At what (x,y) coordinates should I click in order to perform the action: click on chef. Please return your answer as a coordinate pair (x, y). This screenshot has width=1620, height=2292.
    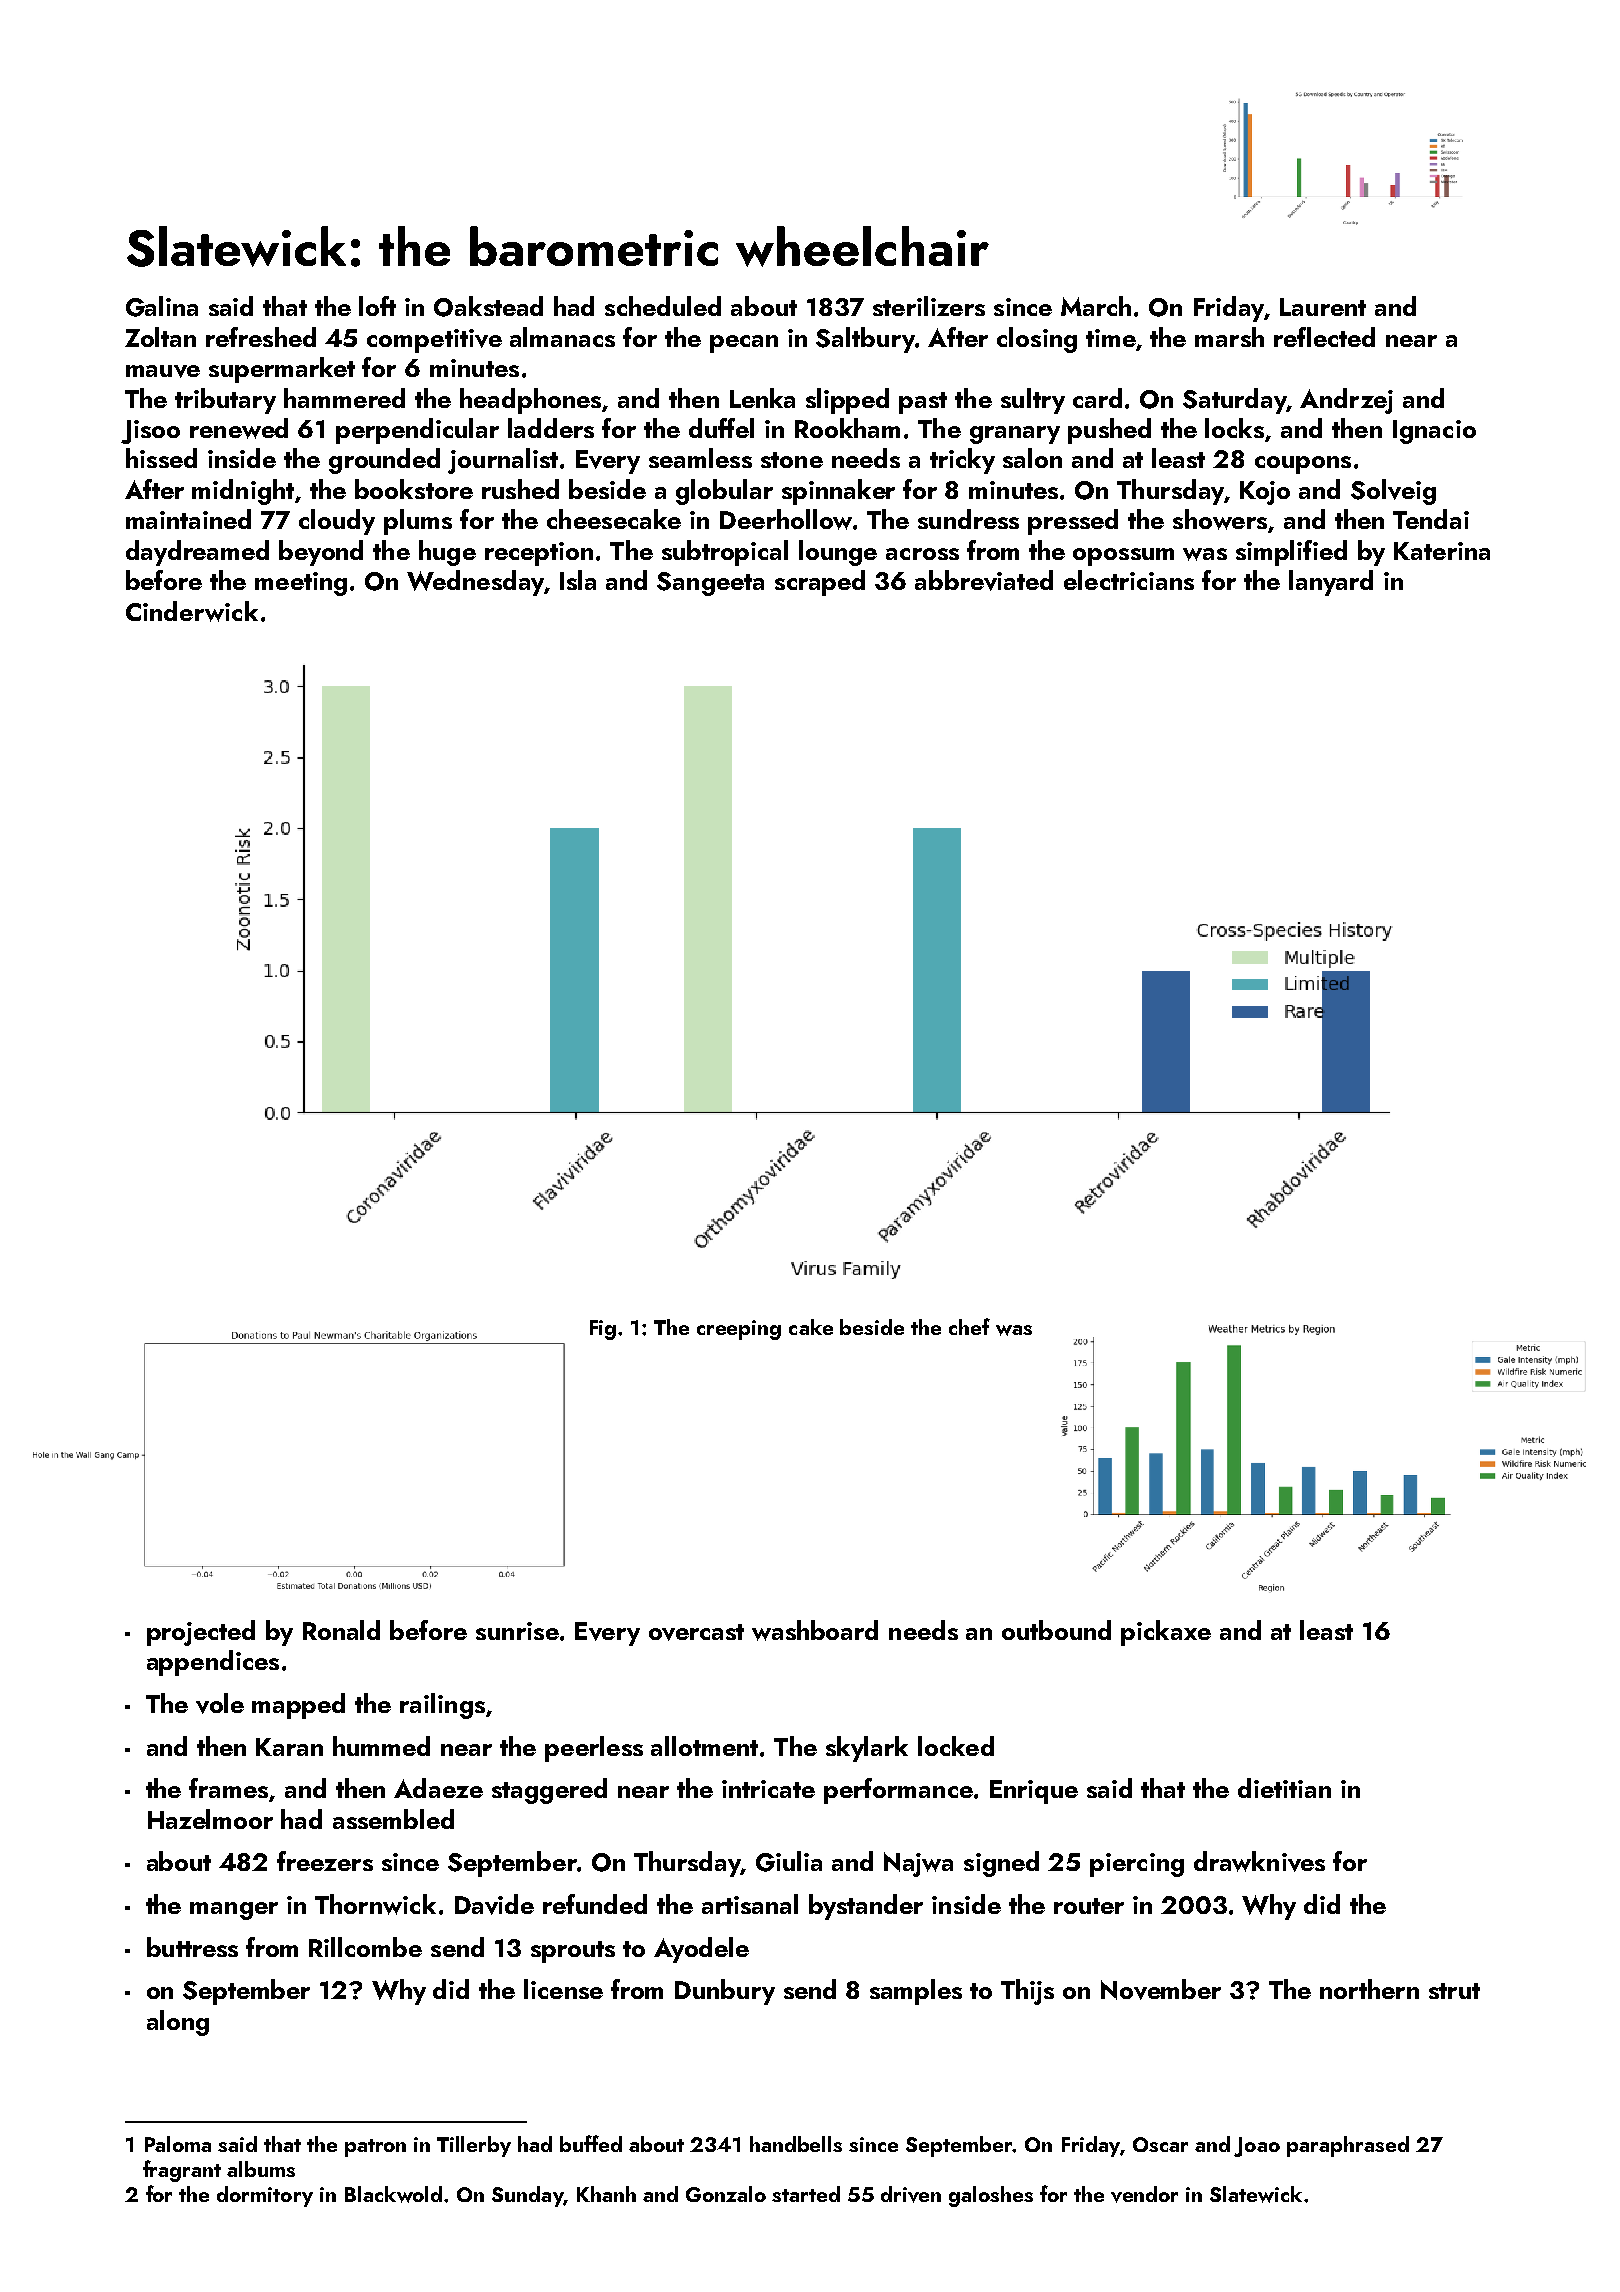
    Looking at the image, I should click on (969, 1326).
